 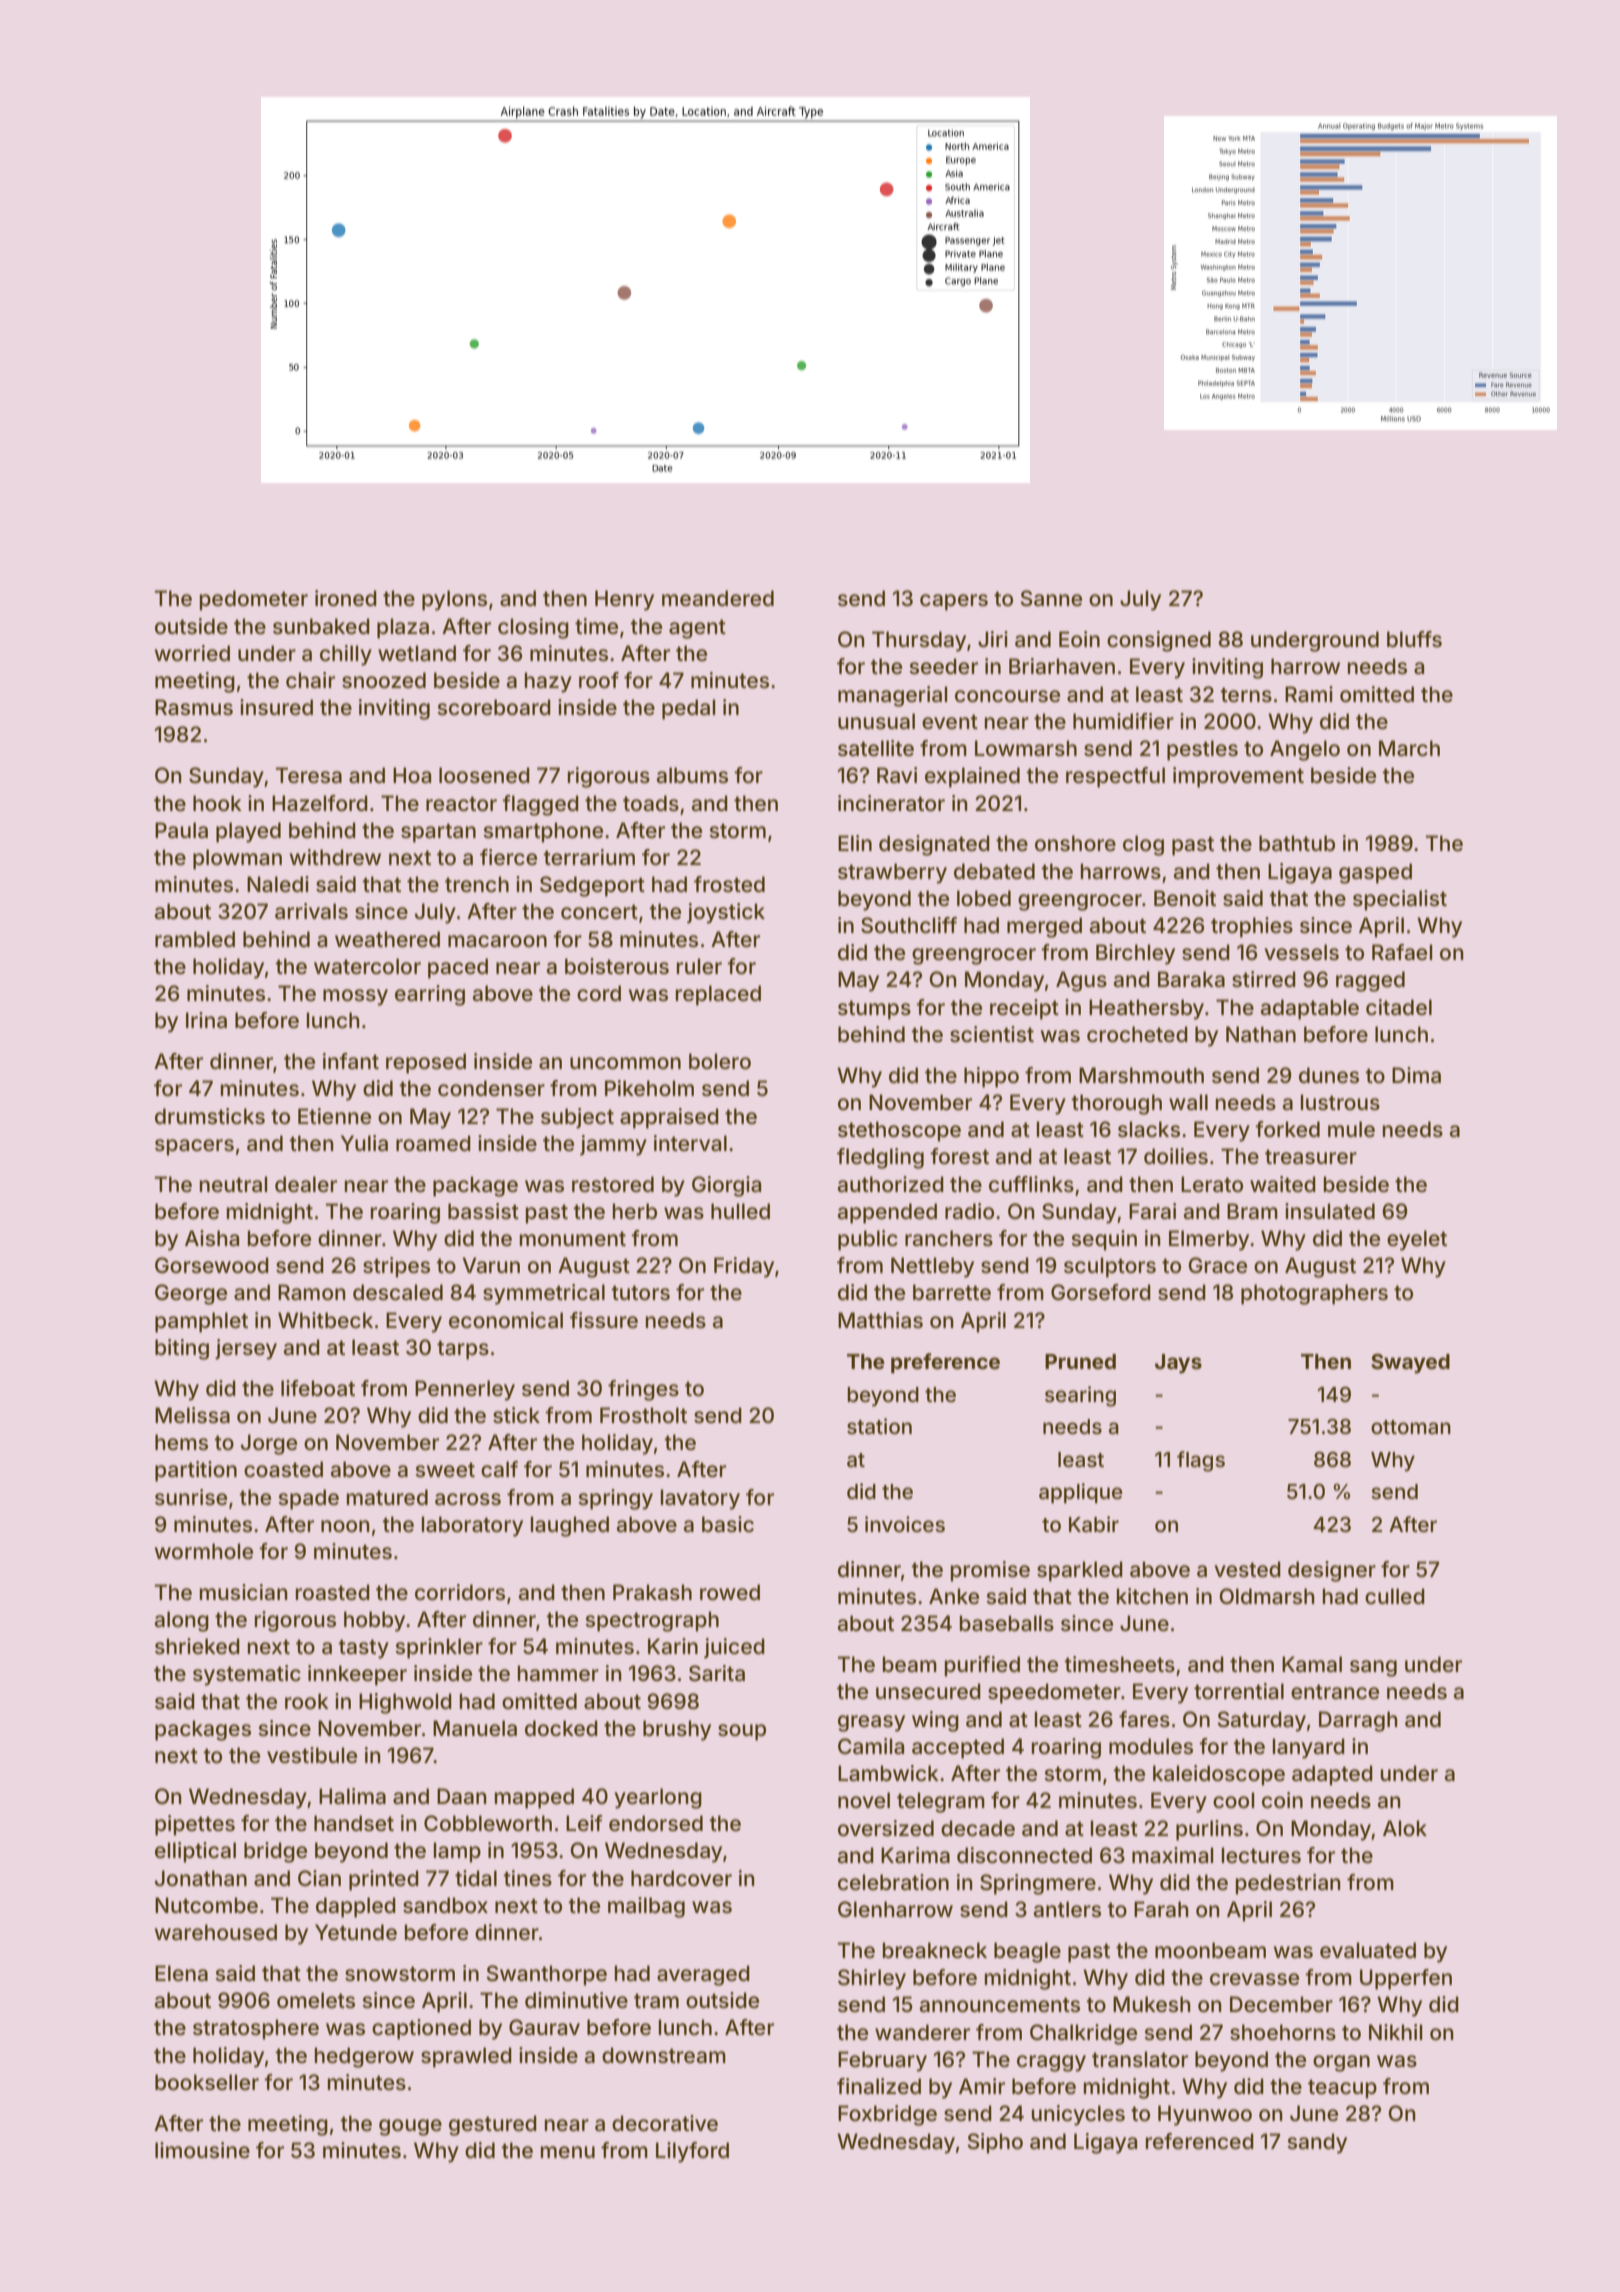 What do you see at coordinates (497, 941) in the page?
I see `macaroon` at bounding box center [497, 941].
